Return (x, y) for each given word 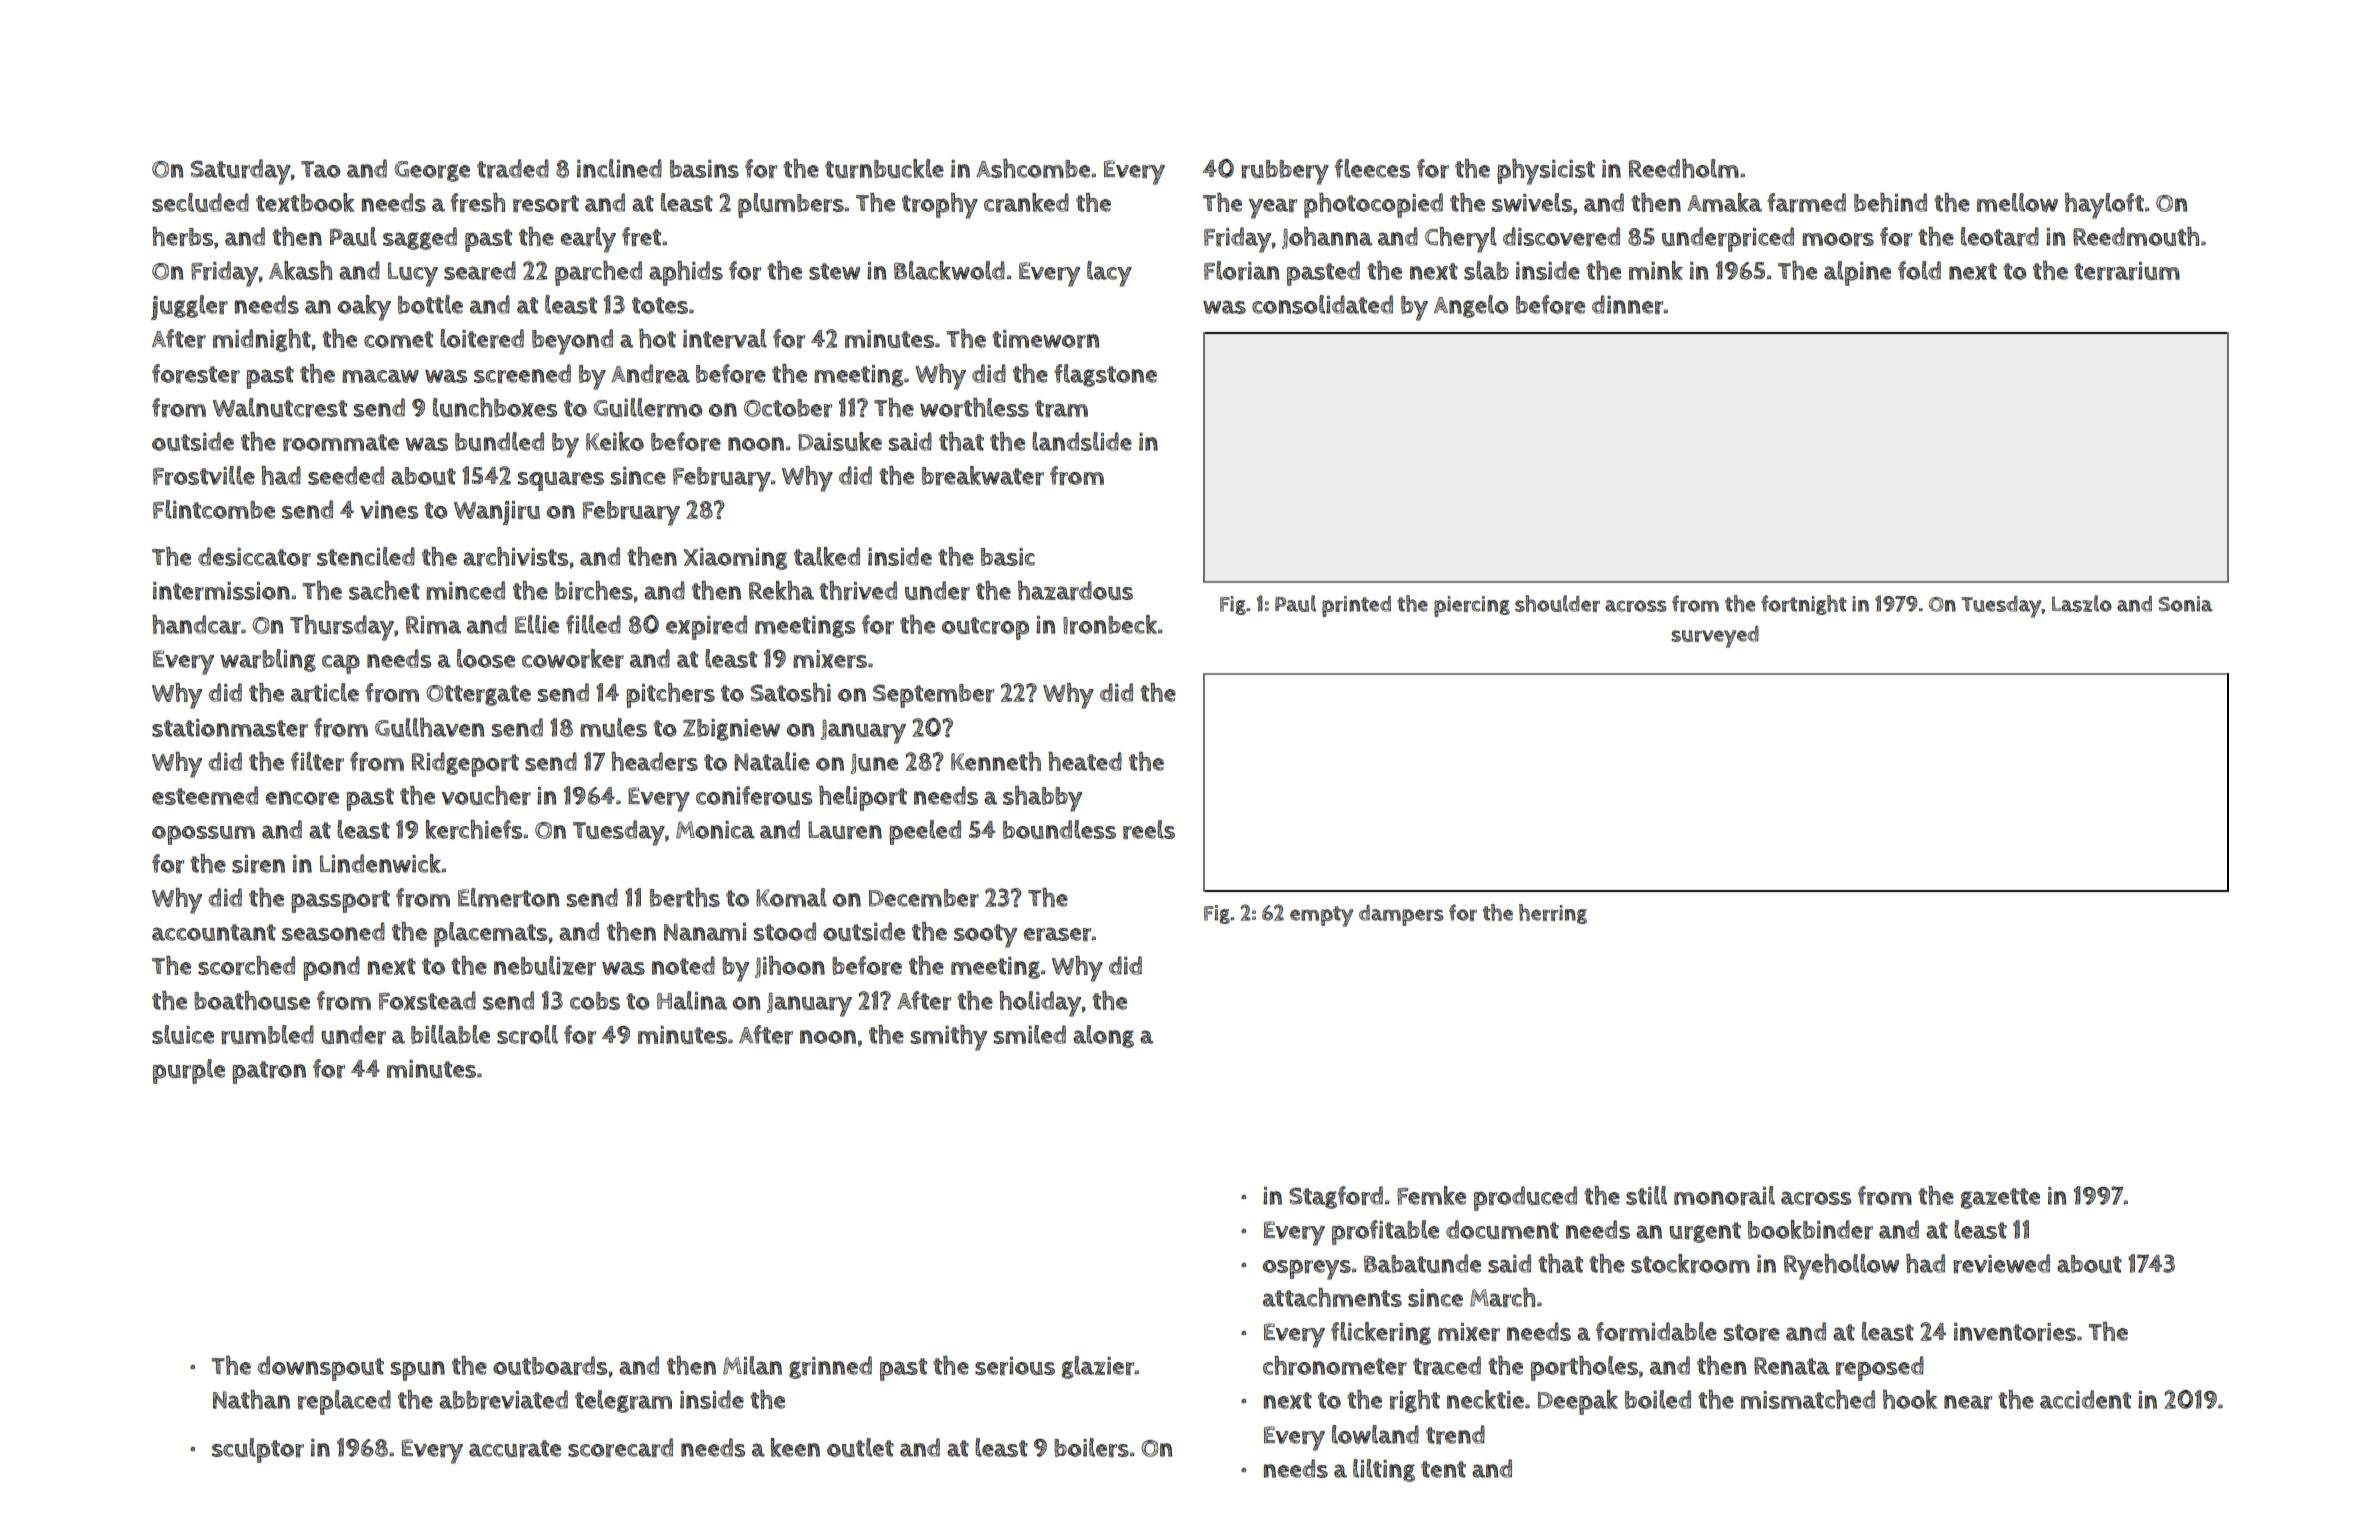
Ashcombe (1033, 168)
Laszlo (2082, 603)
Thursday (342, 628)
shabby (1042, 799)
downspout (320, 1368)
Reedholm (1684, 168)
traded (513, 169)
